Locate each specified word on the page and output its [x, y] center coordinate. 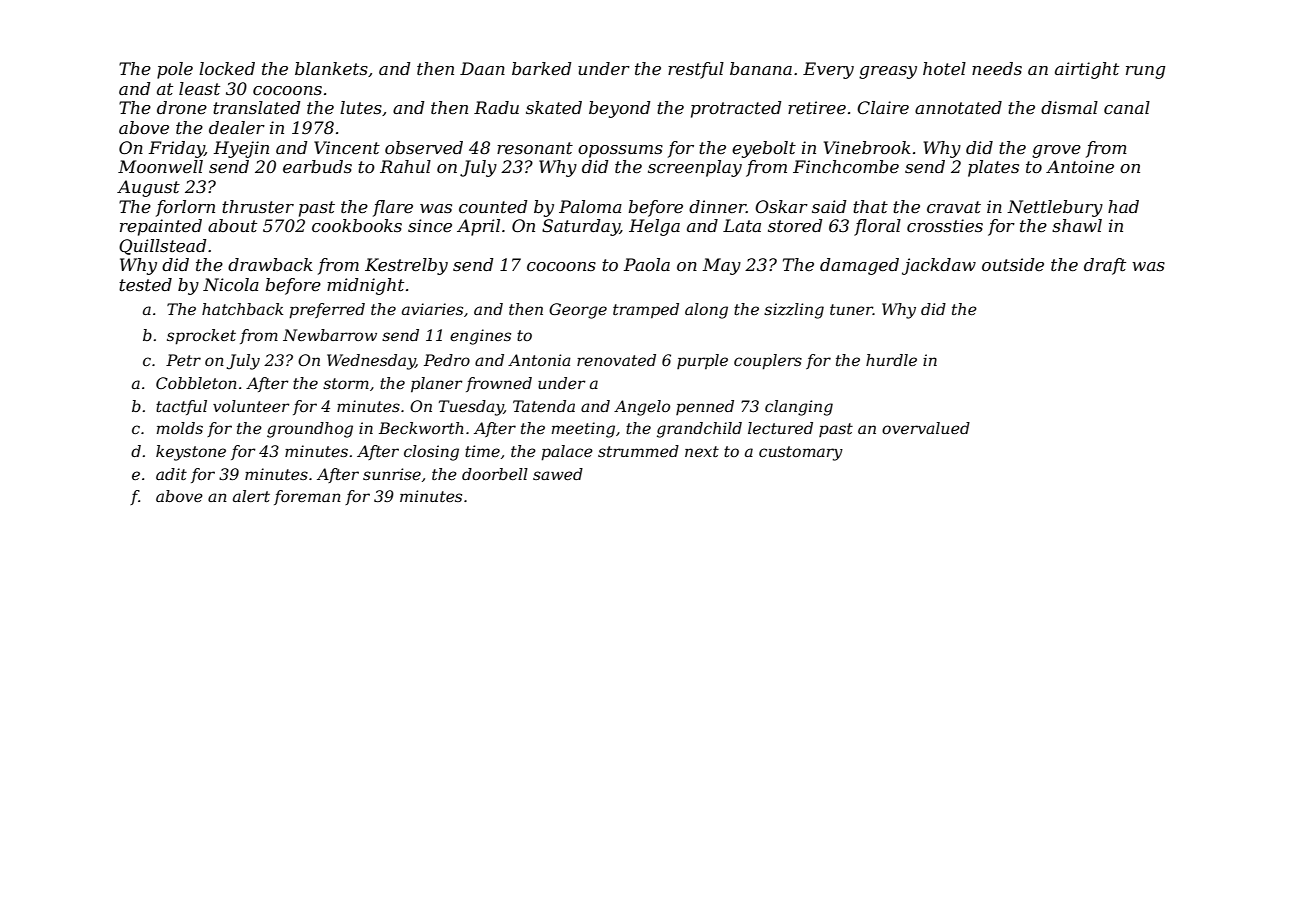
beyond [619, 109]
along [706, 311]
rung [1145, 72]
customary [801, 453]
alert [251, 496]
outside [1013, 264]
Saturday [581, 227]
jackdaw [939, 266]
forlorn [185, 208]
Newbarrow [330, 335]
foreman [307, 497]
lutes [361, 107]
